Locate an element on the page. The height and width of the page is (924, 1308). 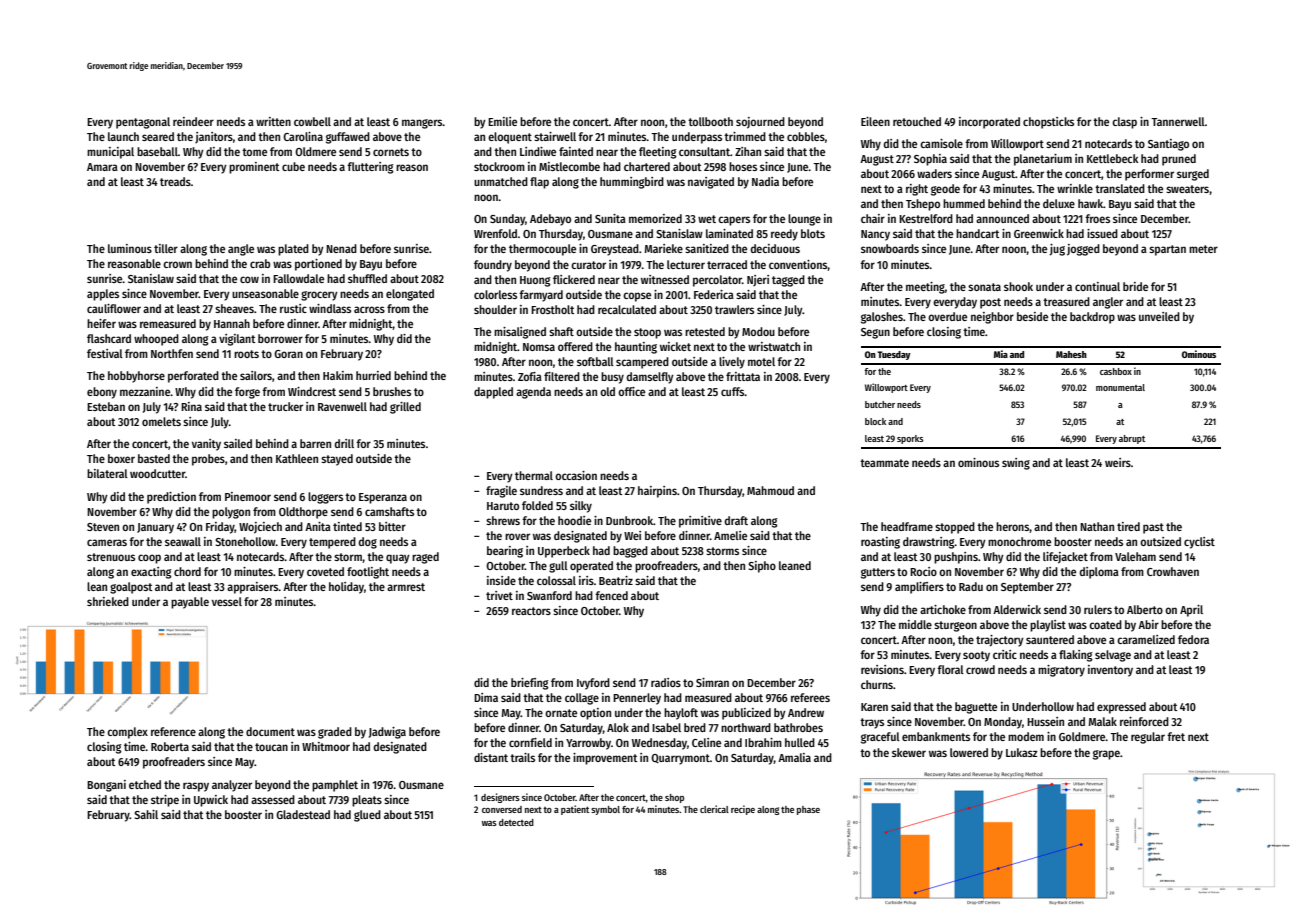
Simran is located at coordinates (712, 682).
